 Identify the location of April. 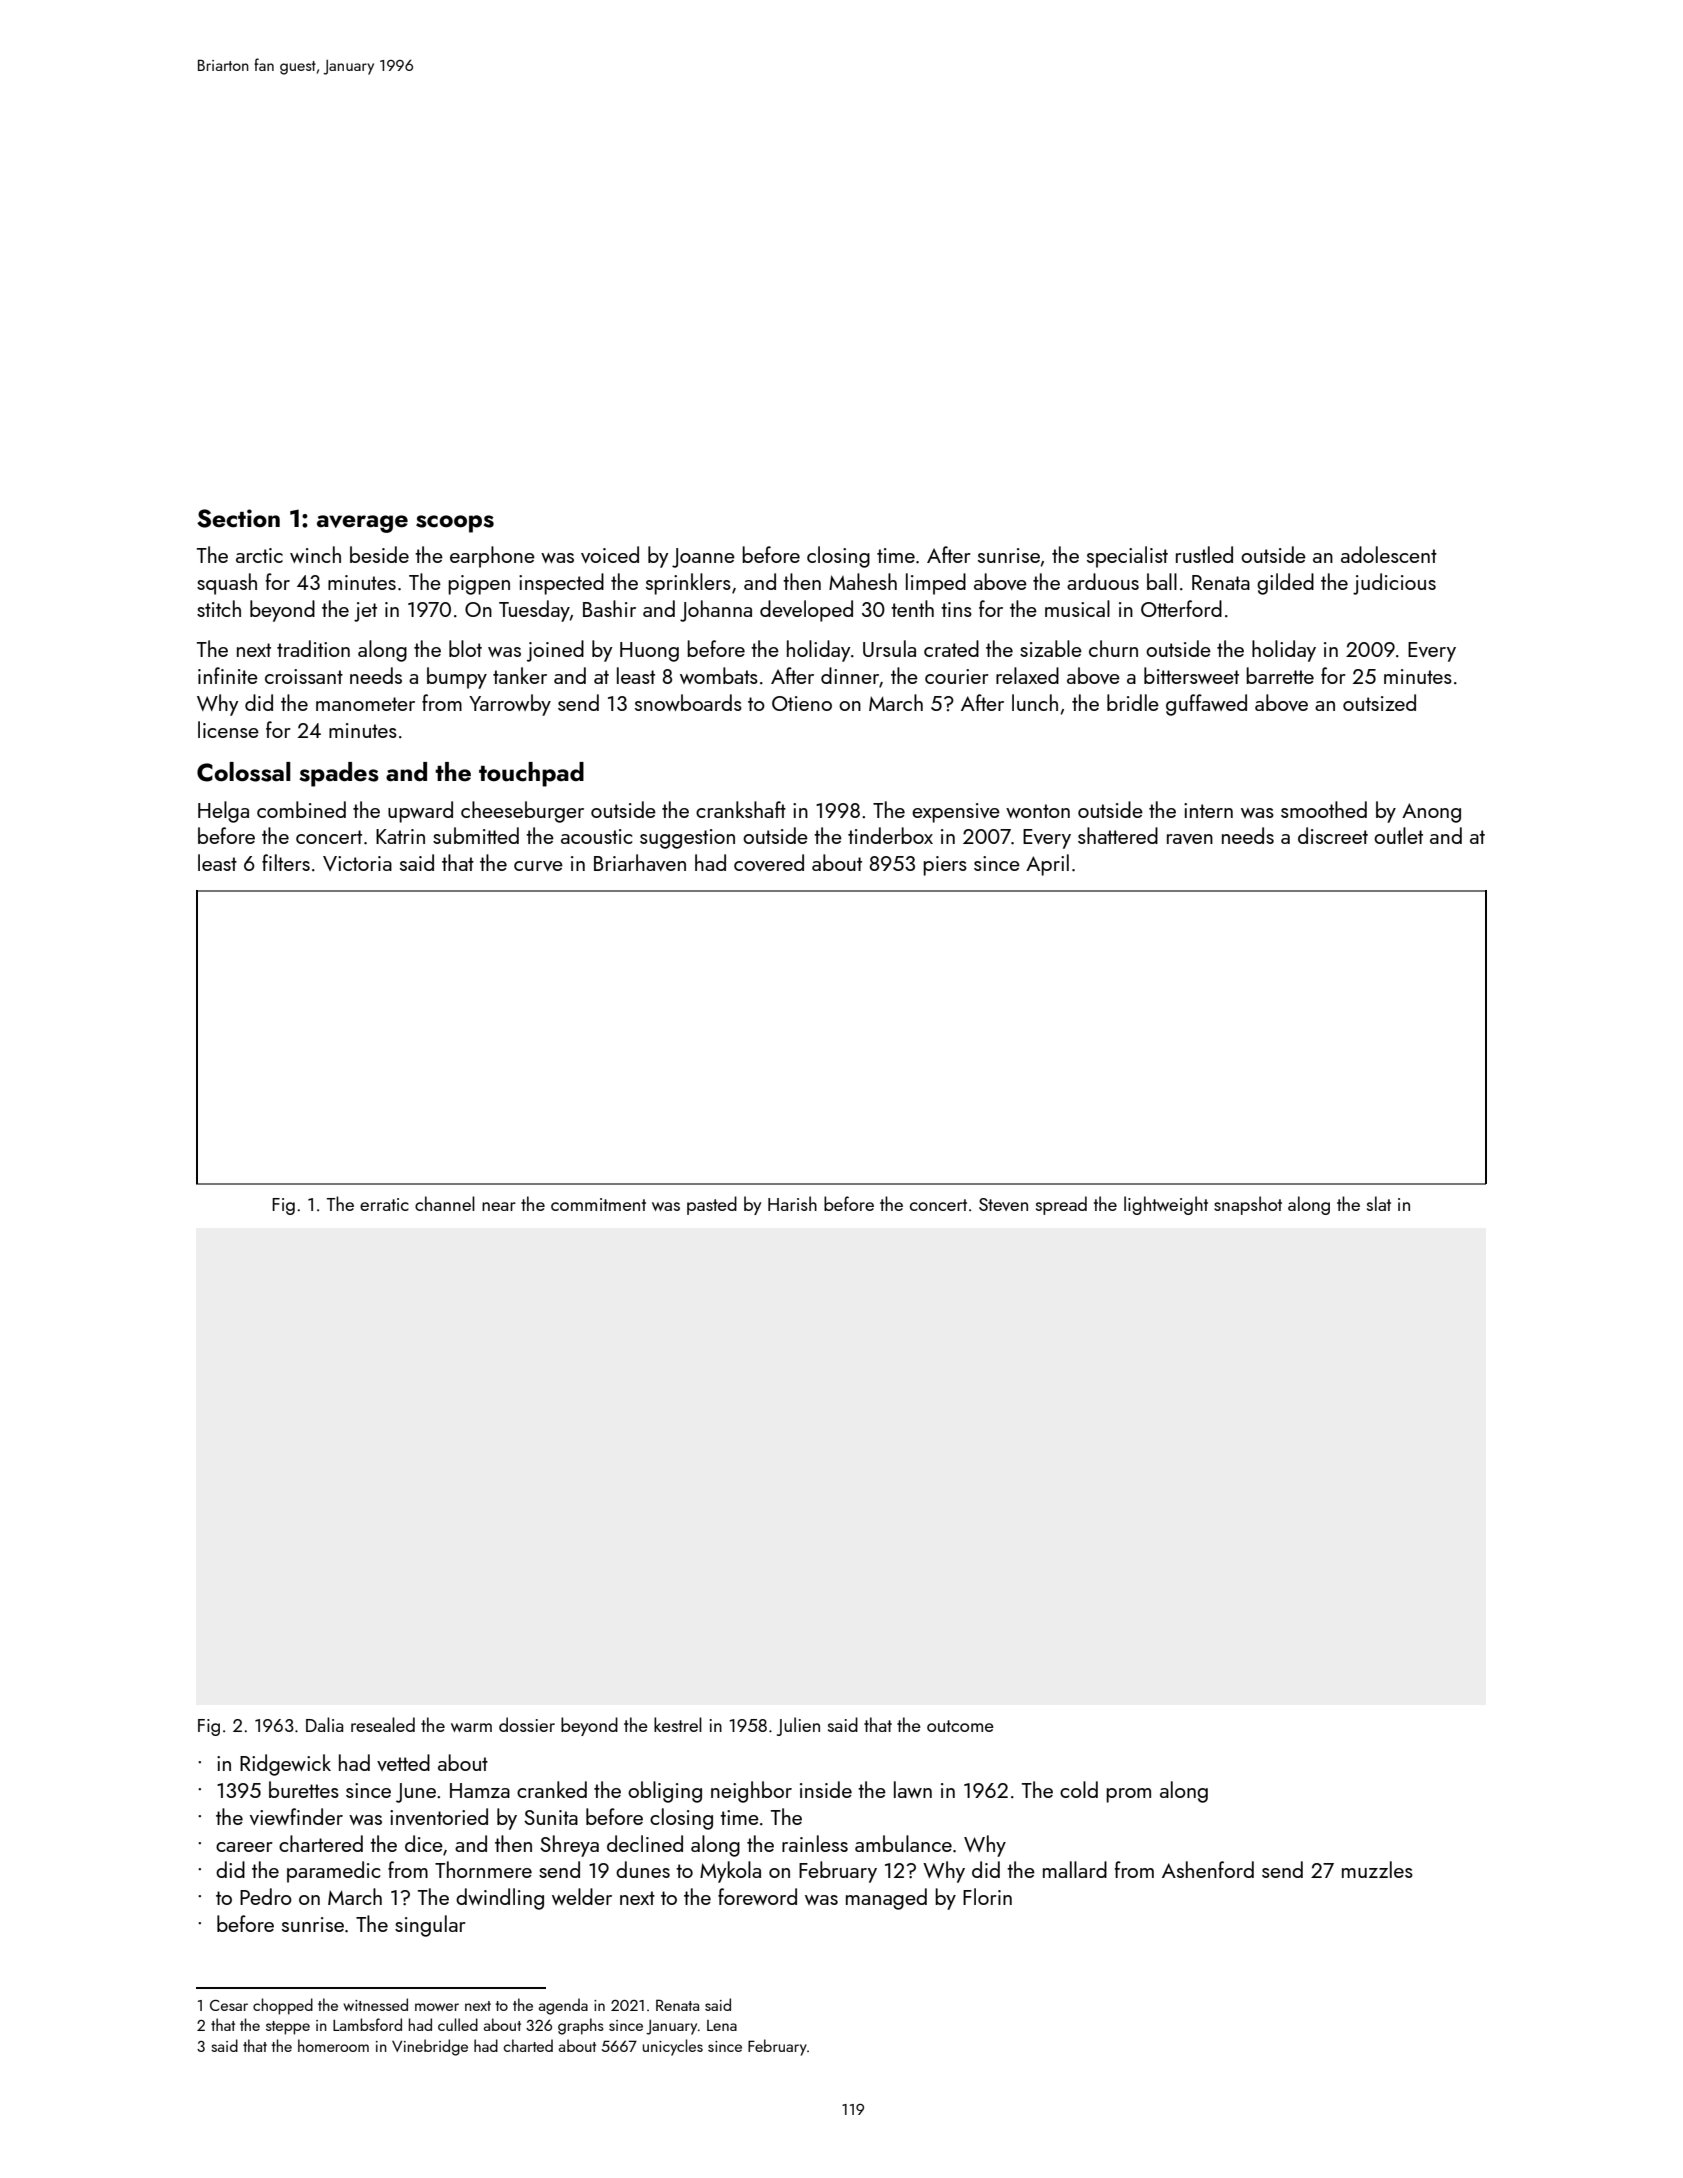
(1047, 865).
